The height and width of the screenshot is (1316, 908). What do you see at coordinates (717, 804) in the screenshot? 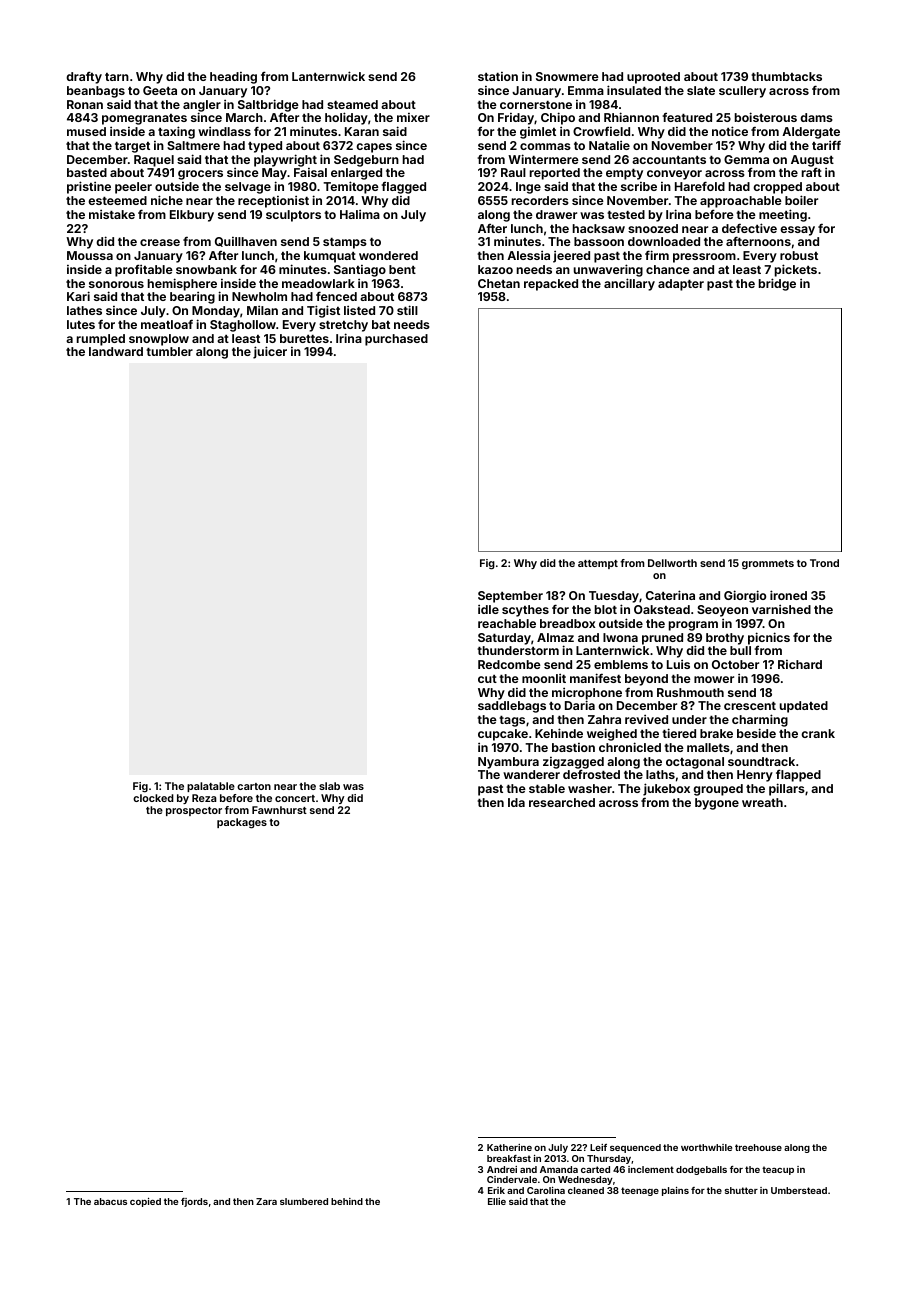
I see `bygone` at bounding box center [717, 804].
